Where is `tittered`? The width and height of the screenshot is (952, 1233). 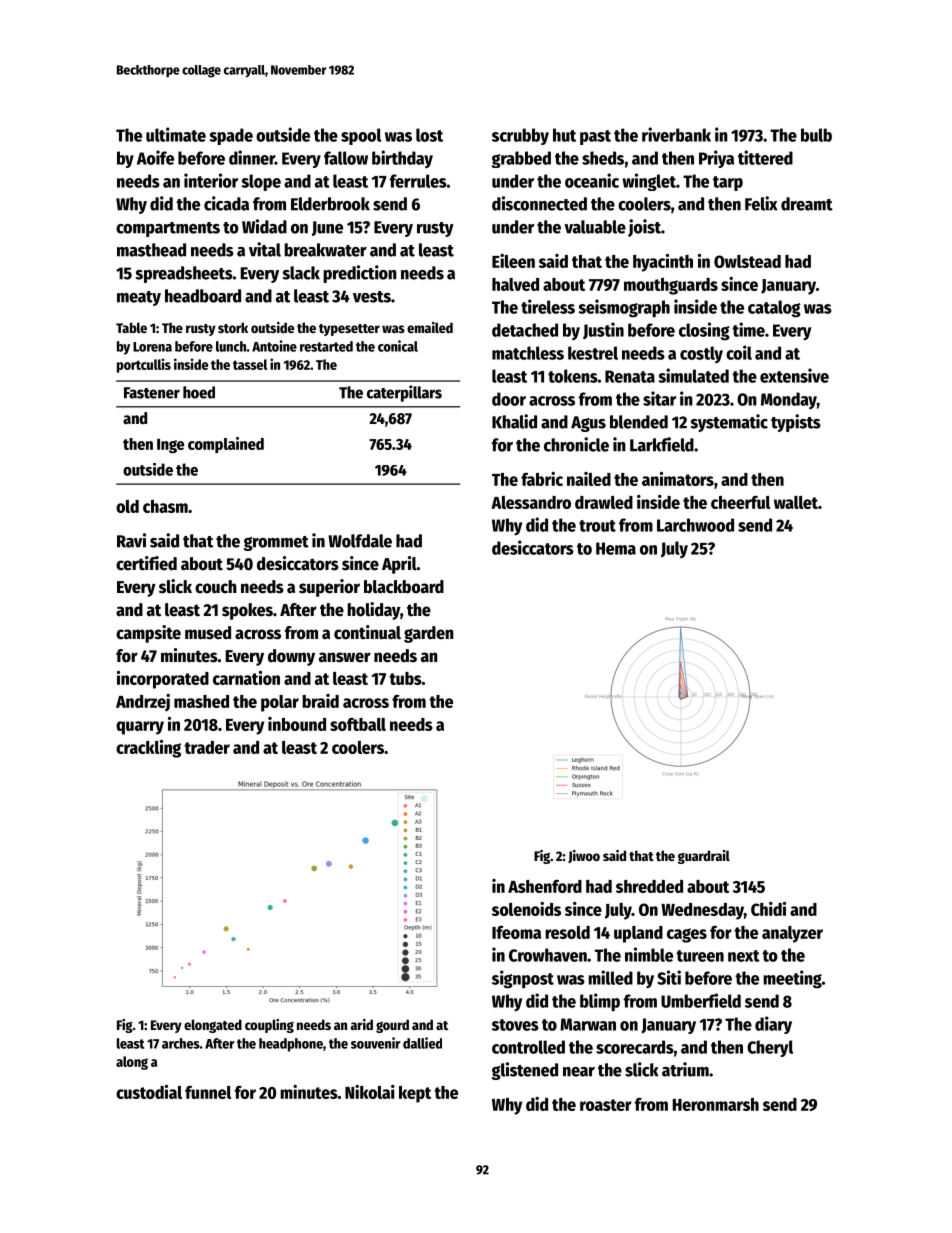 tittered is located at coordinates (765, 157).
